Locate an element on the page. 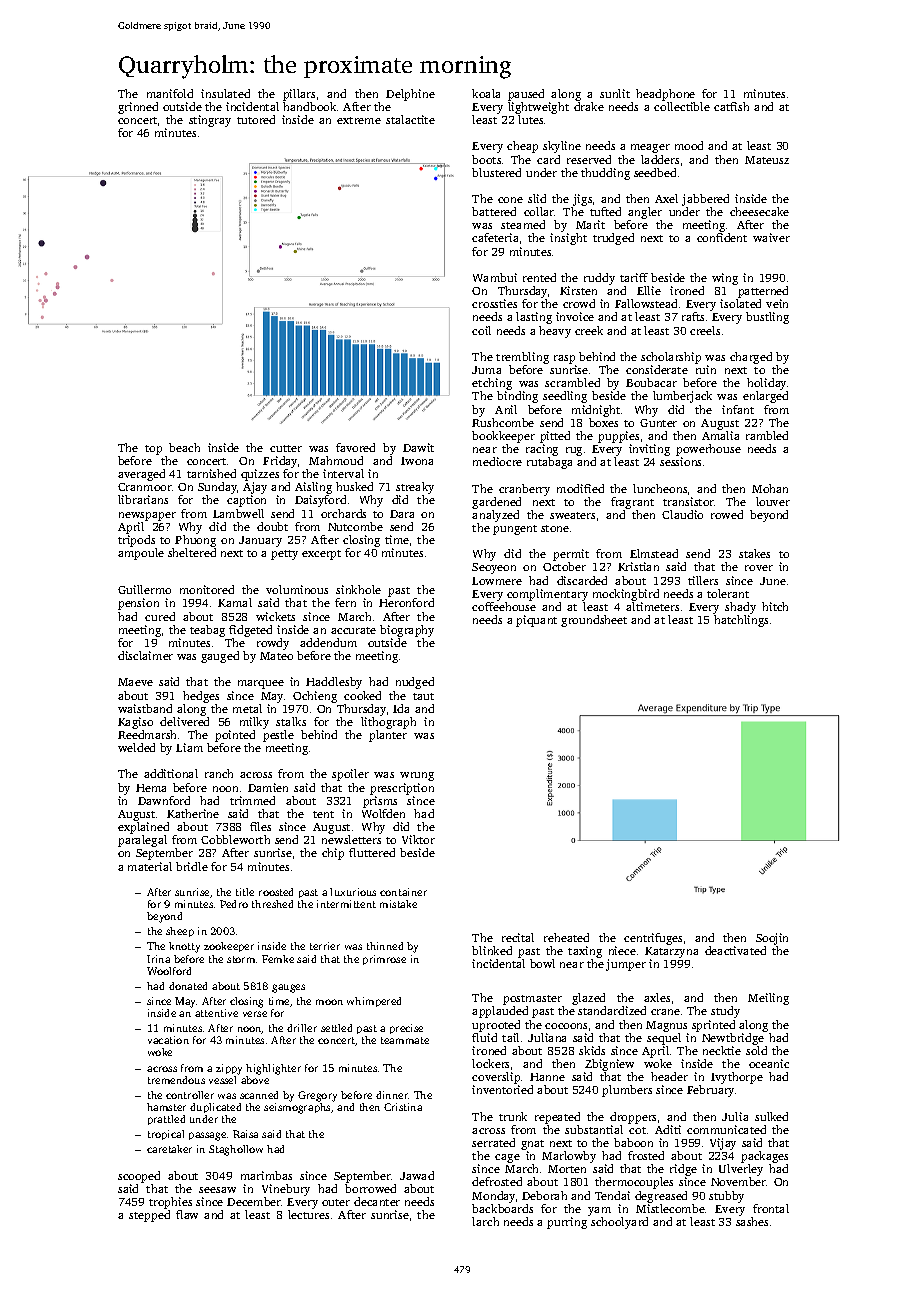  zippy is located at coordinates (229, 1069).
